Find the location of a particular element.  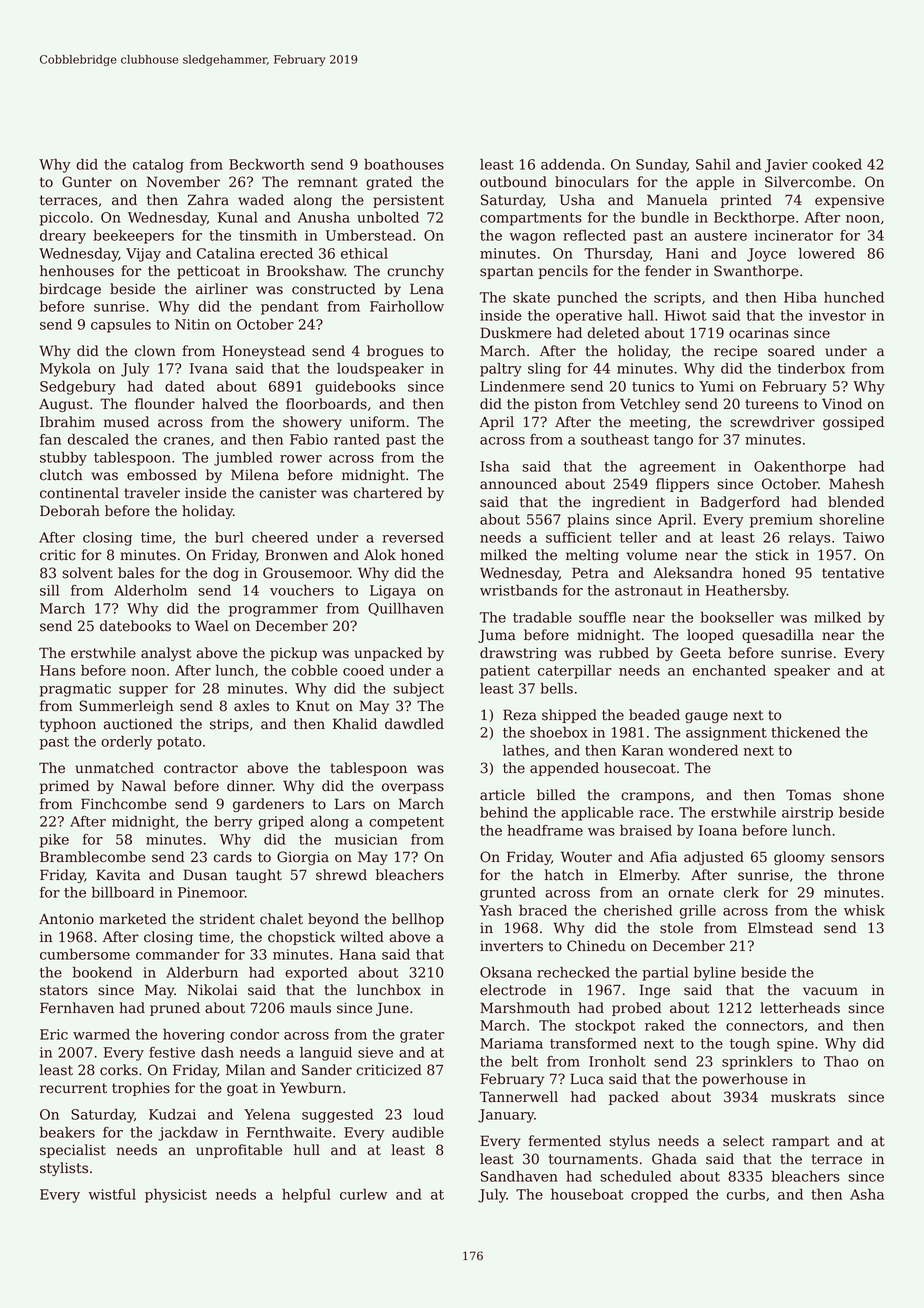

canister is located at coordinates (288, 493).
